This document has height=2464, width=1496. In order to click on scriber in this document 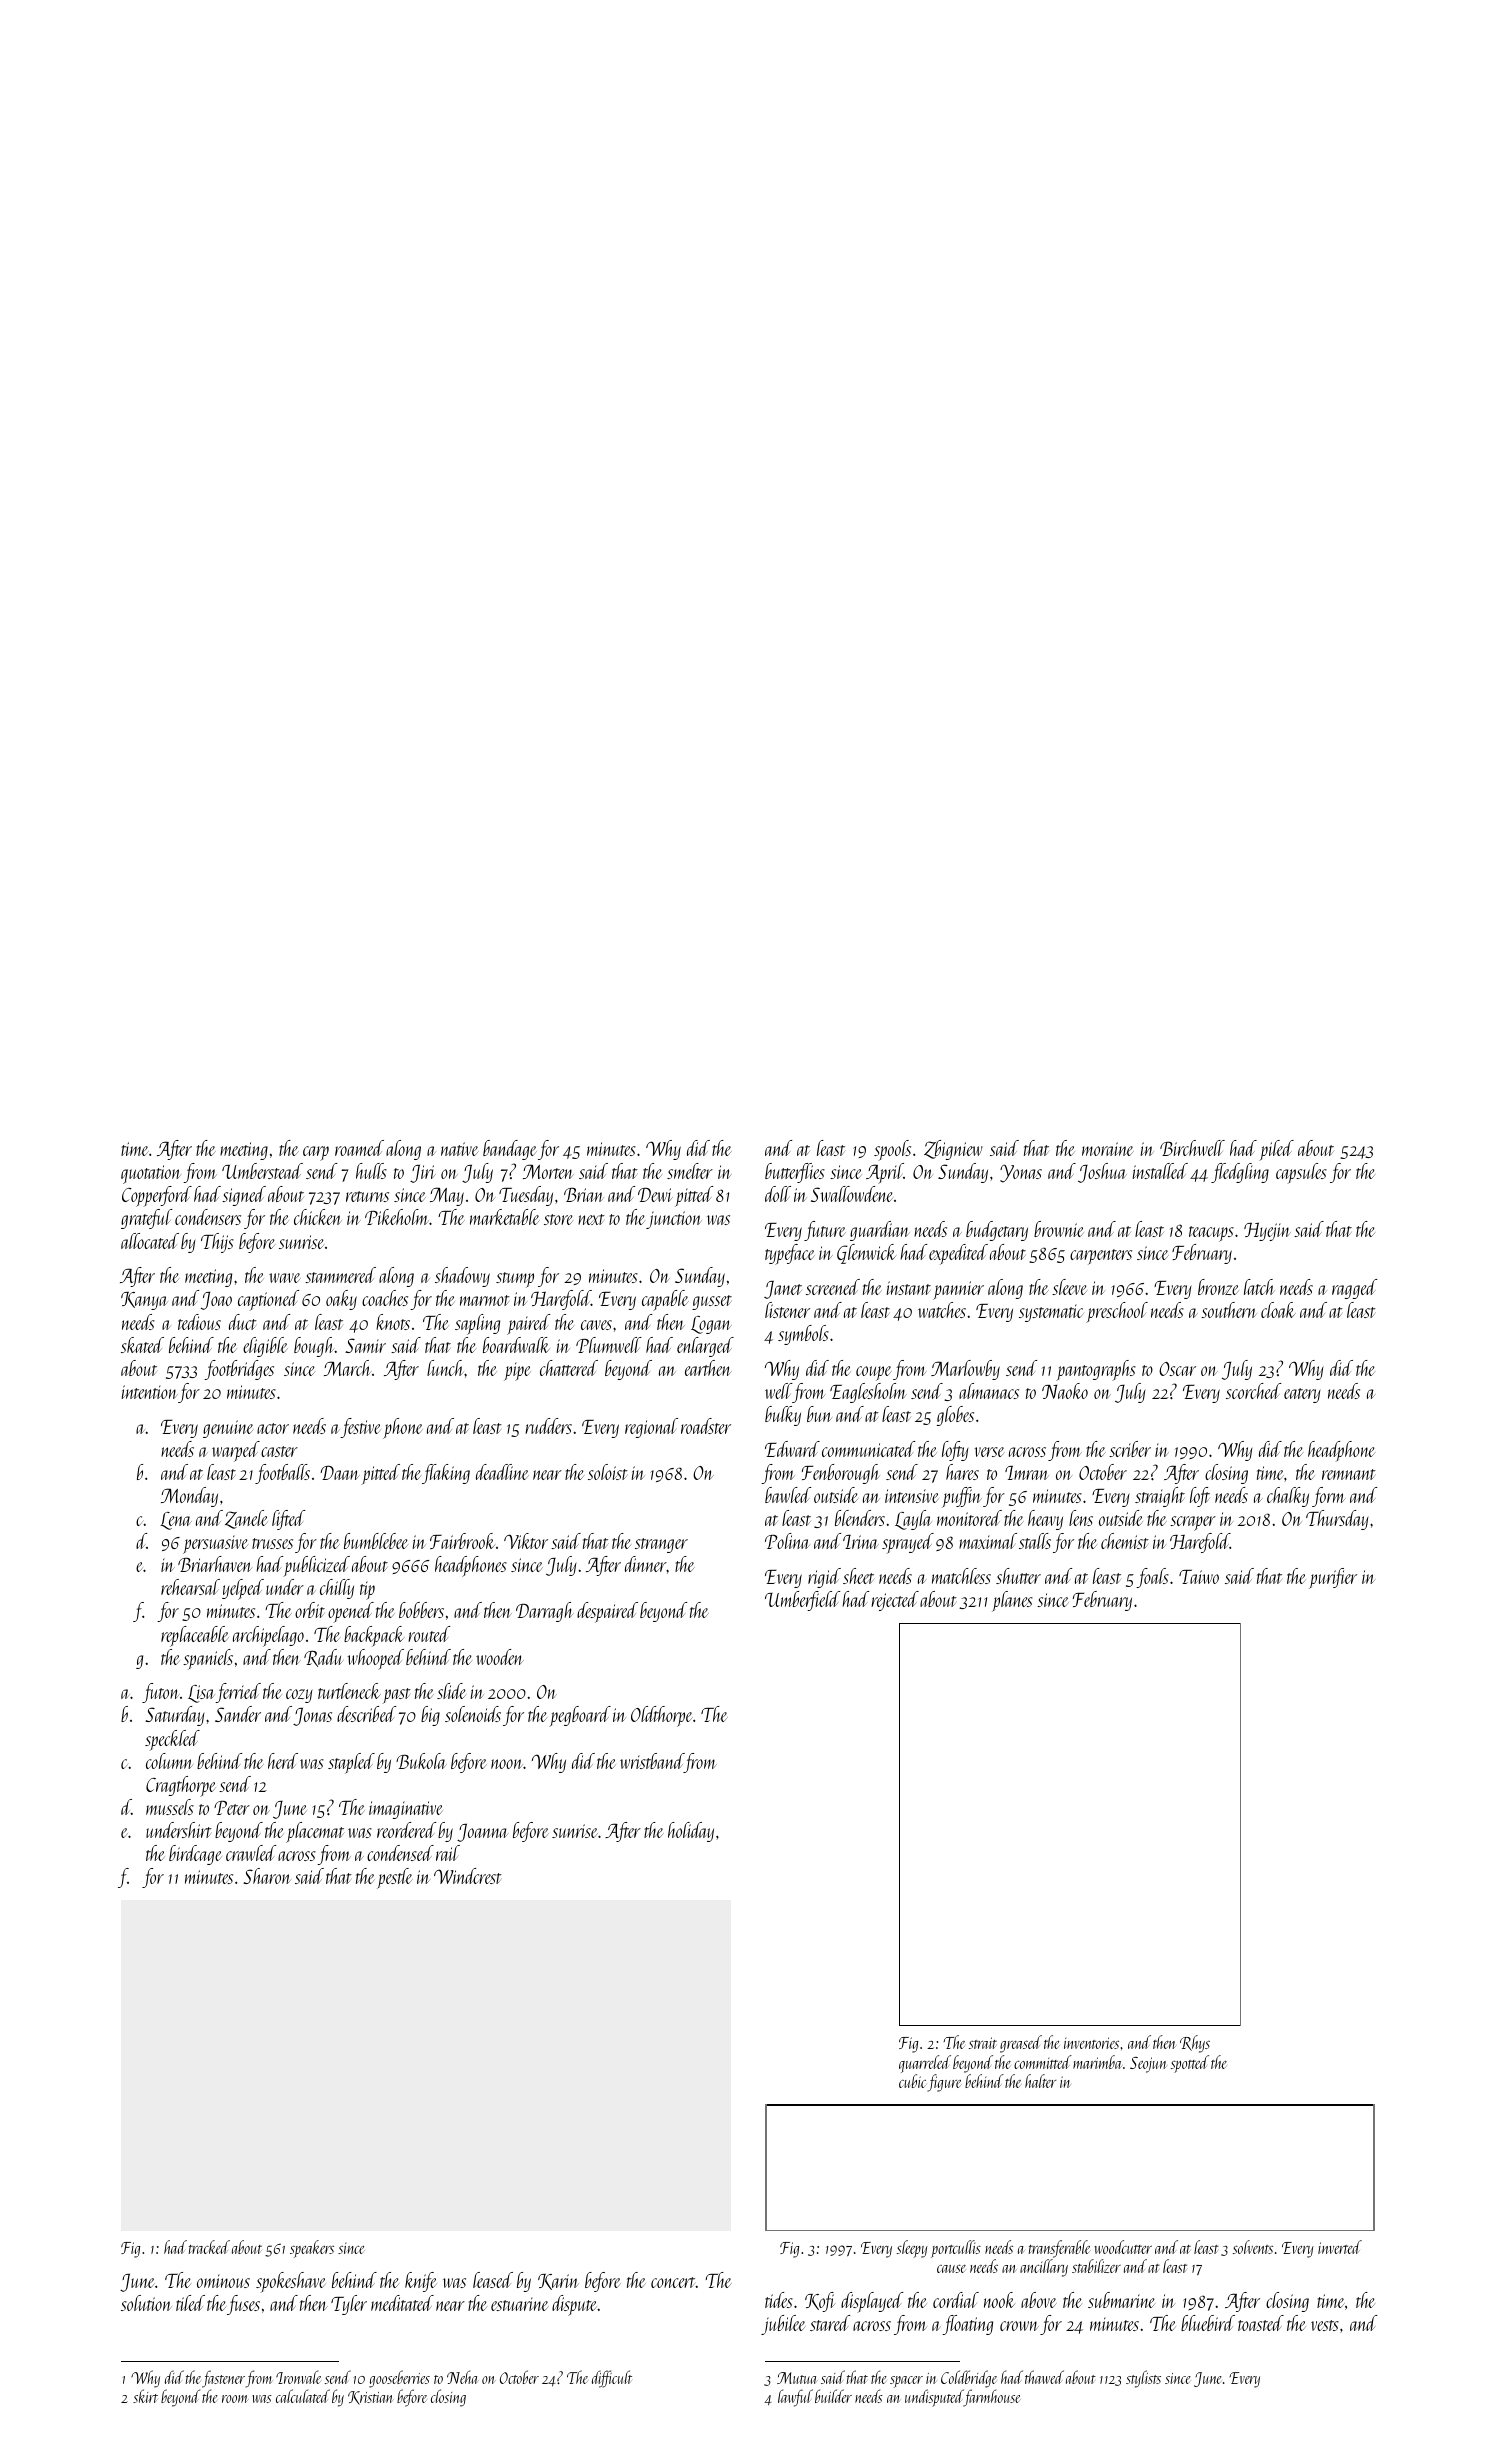, I will do `click(1130, 1449)`.
